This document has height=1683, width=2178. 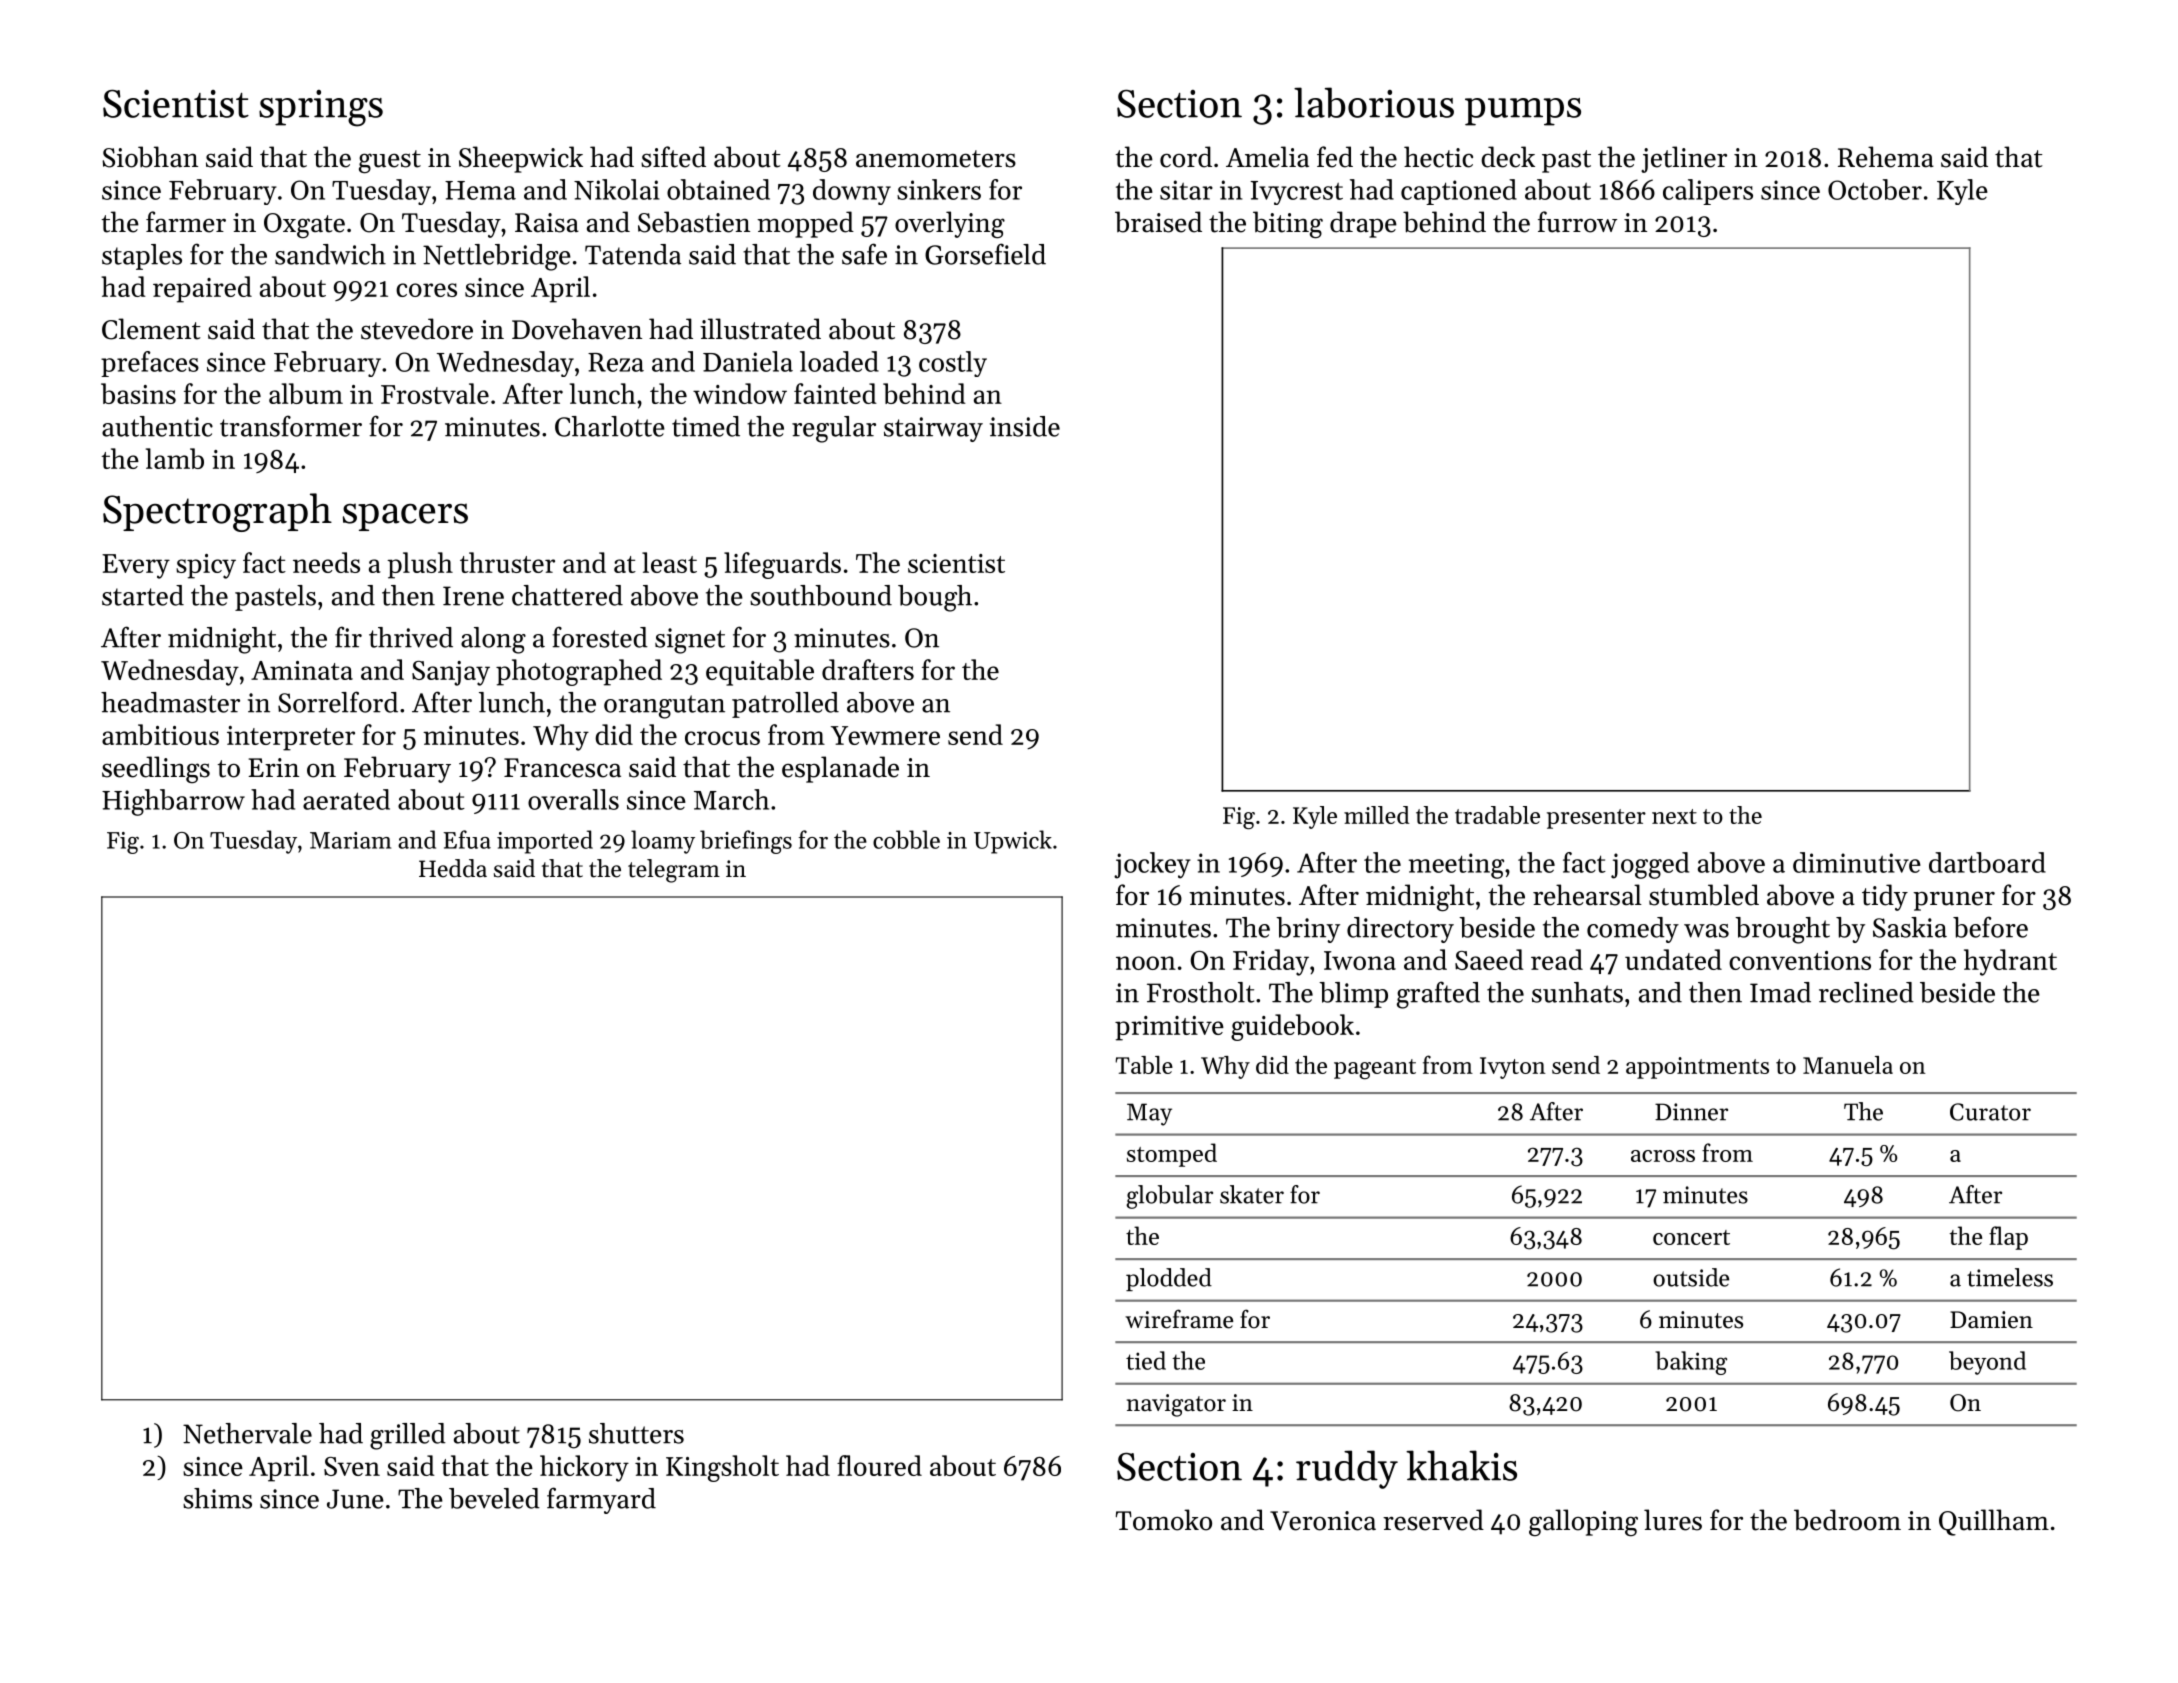 I want to click on bough, so click(x=935, y=598).
